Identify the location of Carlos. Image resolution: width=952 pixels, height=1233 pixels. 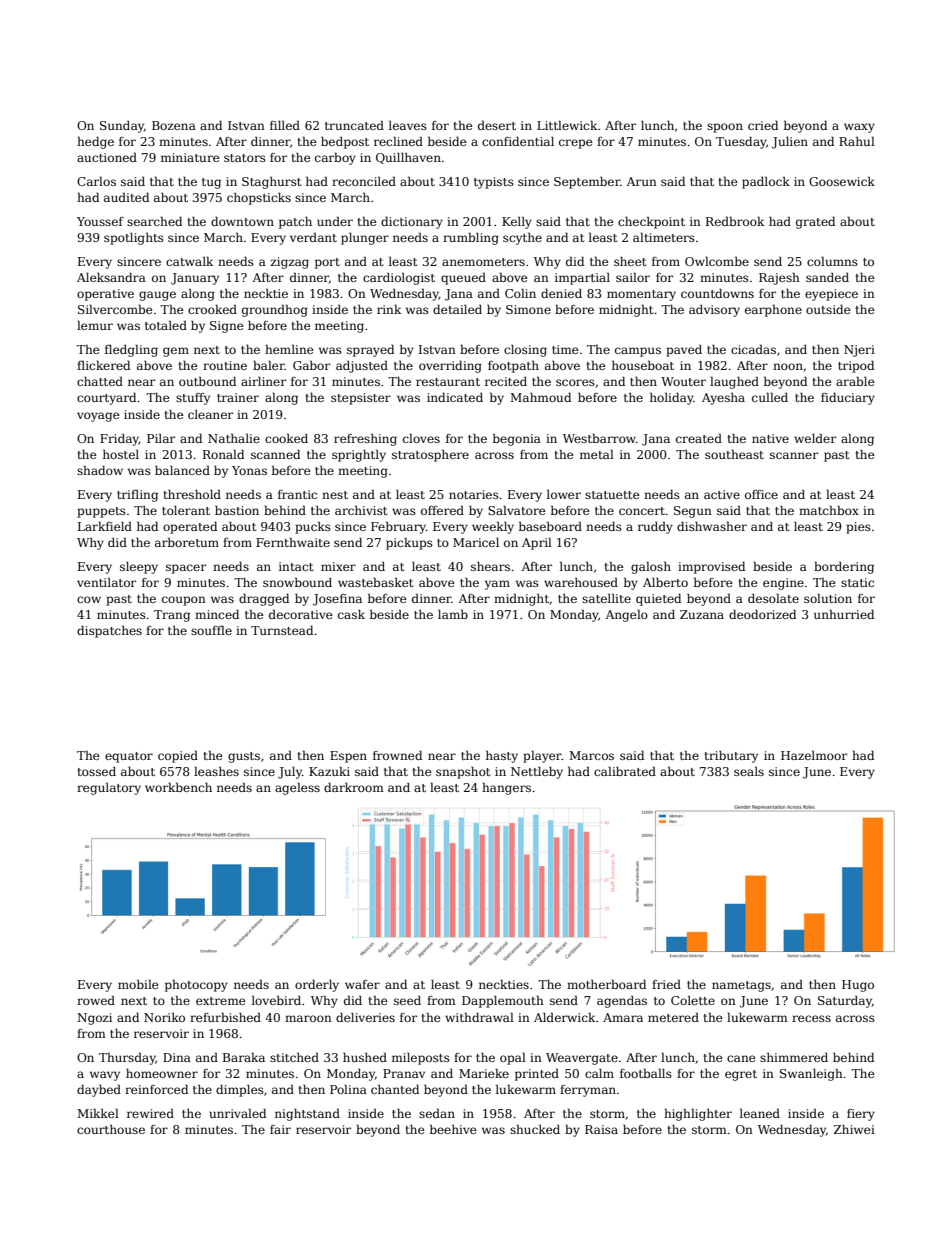
(96, 181).
